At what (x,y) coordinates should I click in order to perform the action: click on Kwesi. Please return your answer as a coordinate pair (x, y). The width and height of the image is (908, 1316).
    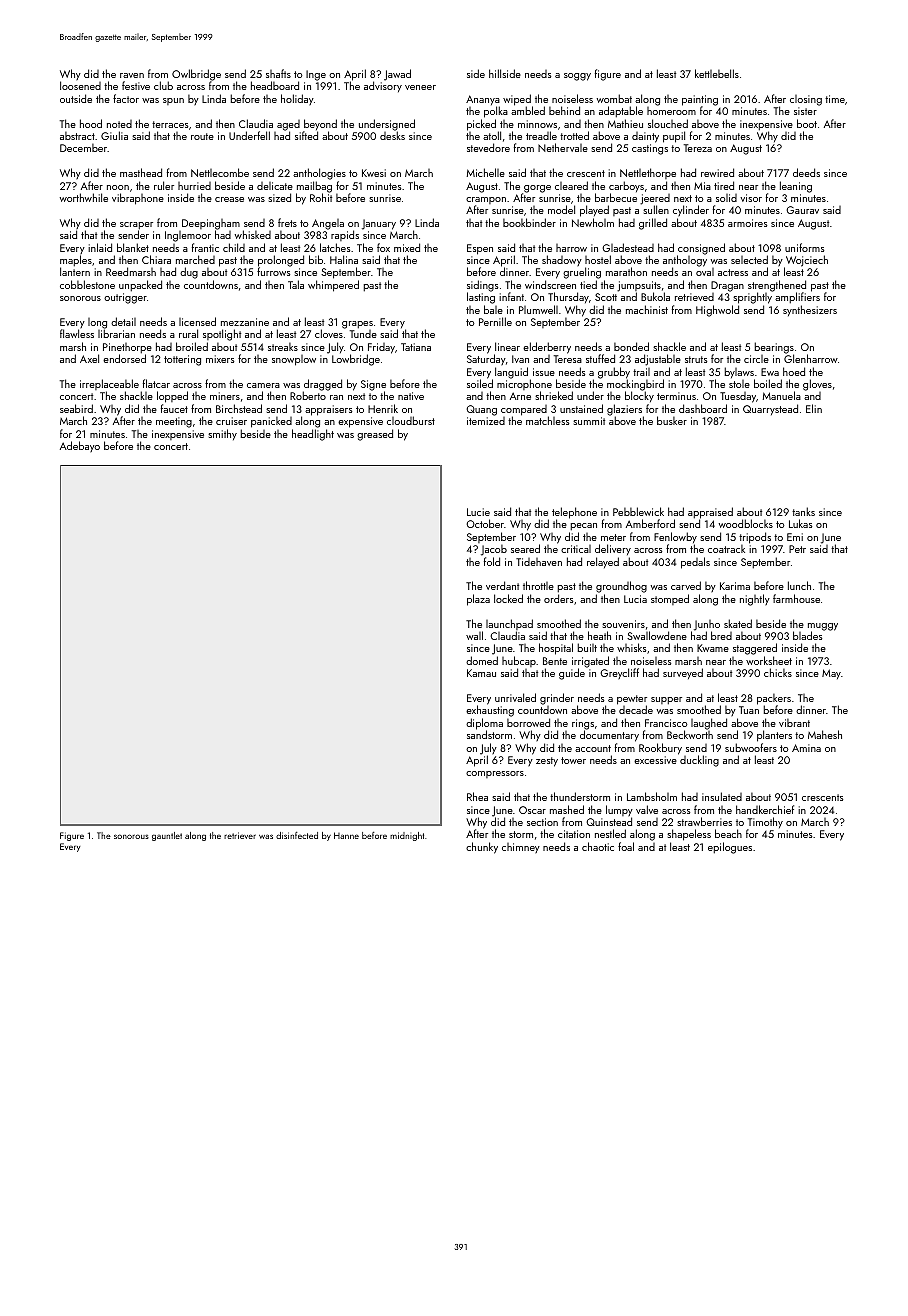
    Looking at the image, I should click on (374, 173).
